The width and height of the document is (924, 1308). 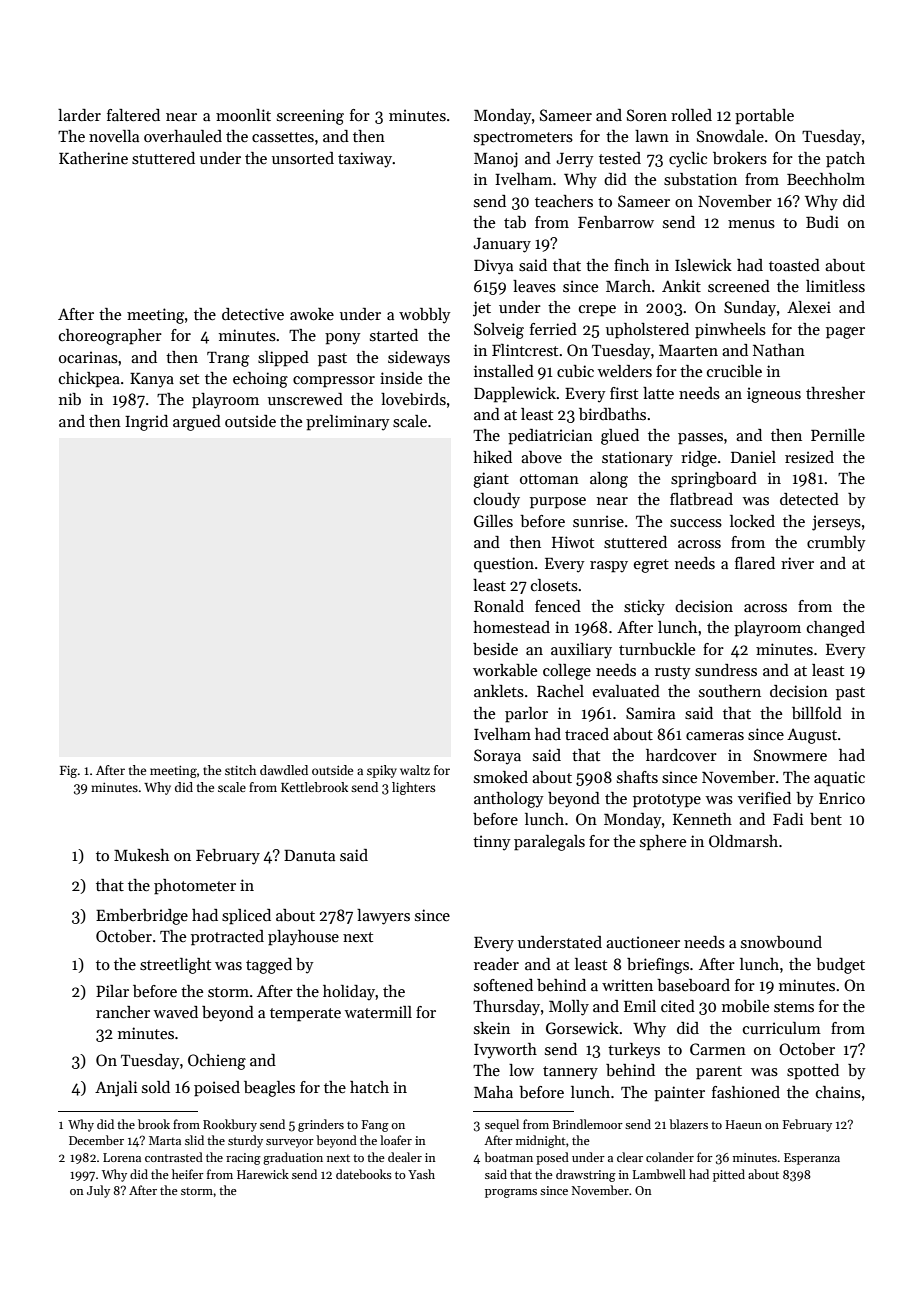 What do you see at coordinates (703, 265) in the document?
I see `Islewick` at bounding box center [703, 265].
